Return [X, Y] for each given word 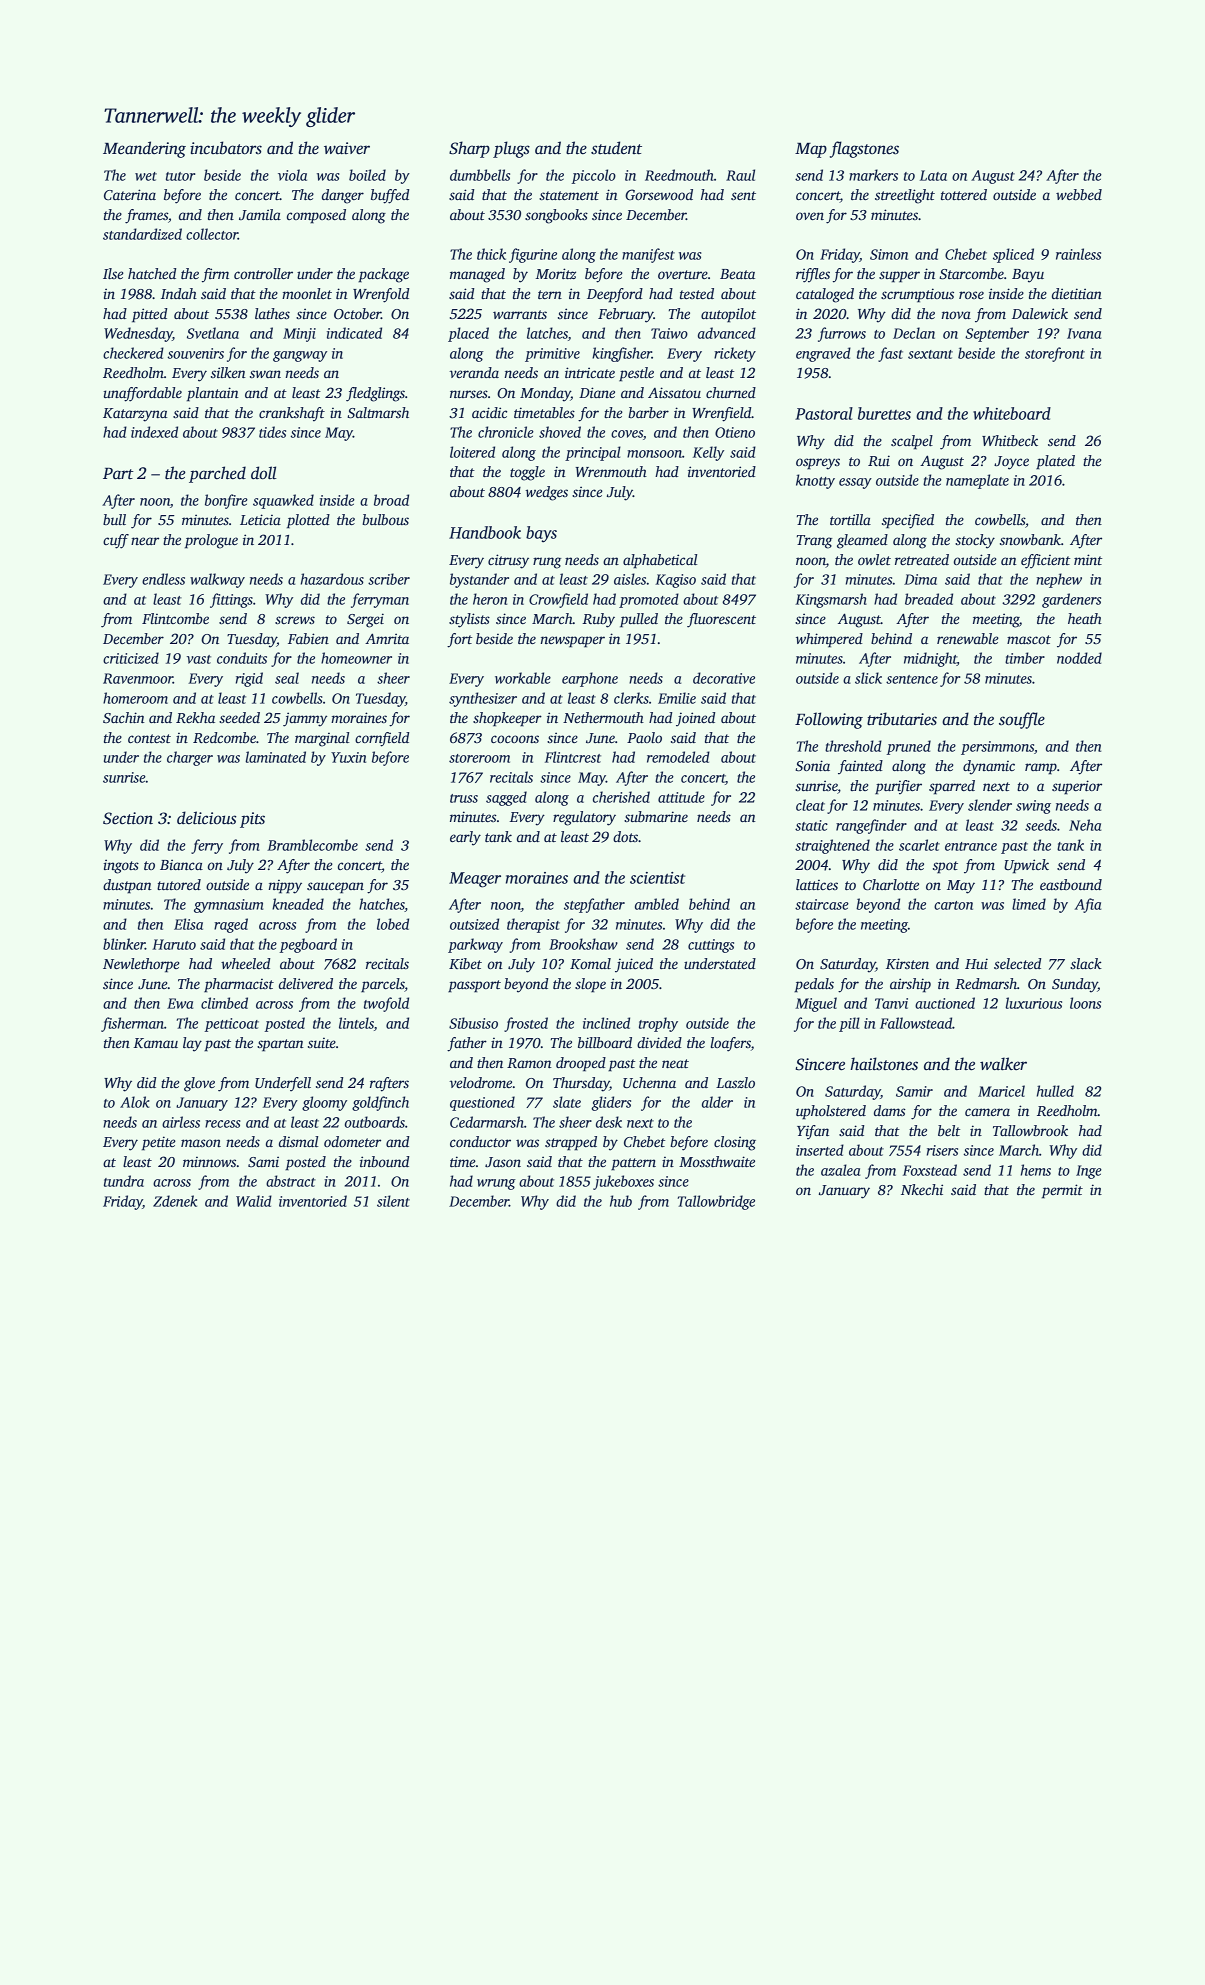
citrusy [508, 561]
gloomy [324, 1103]
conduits [242, 658]
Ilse [113, 273]
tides [272, 432]
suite [322, 1043]
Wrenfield [722, 414]
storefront [1055, 354]
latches [547, 333]
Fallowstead [916, 1023]
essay [855, 483]
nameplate [977, 481]
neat [675, 1063]
